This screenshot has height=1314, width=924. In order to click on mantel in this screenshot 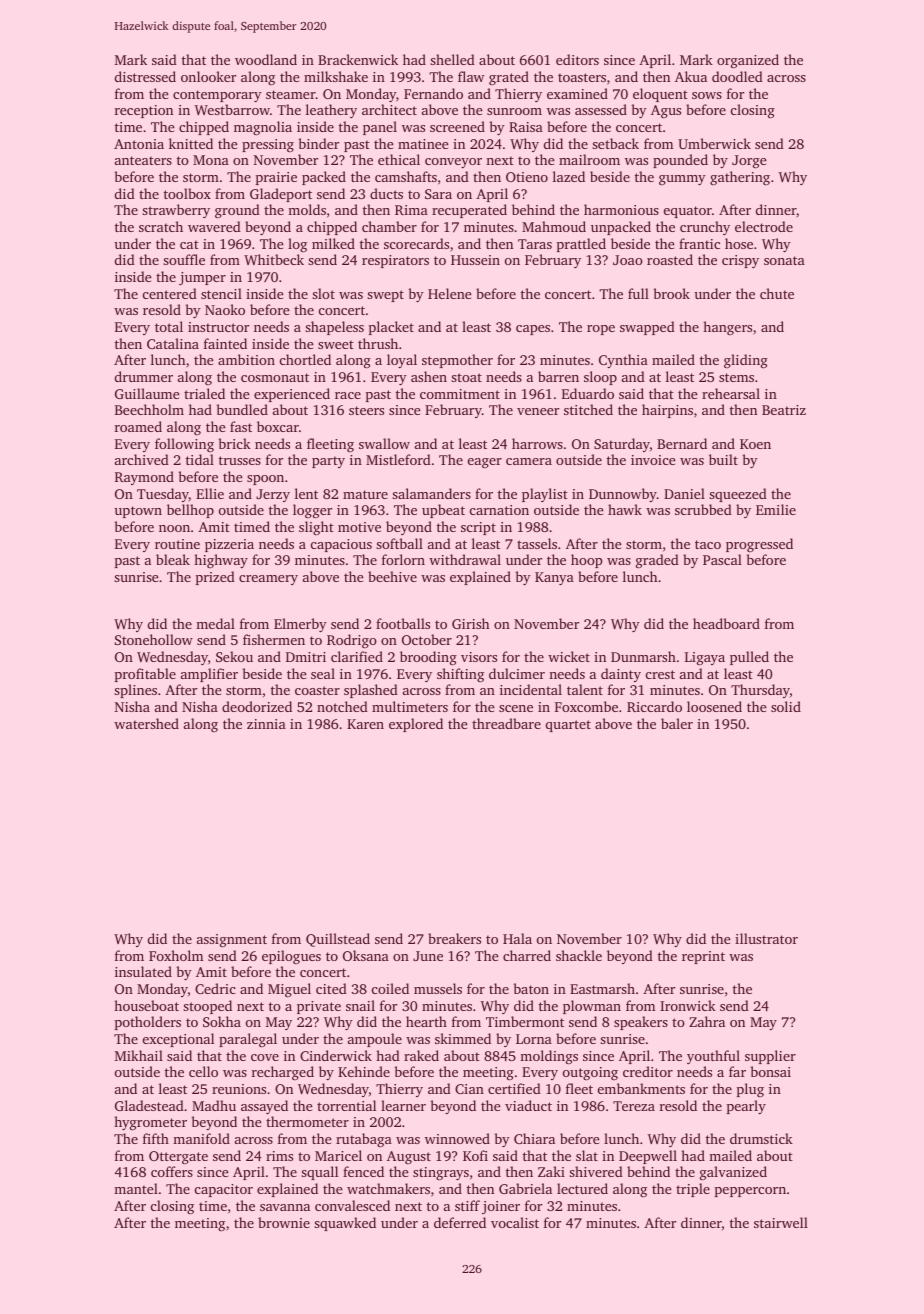, I will do `click(136, 1188)`.
